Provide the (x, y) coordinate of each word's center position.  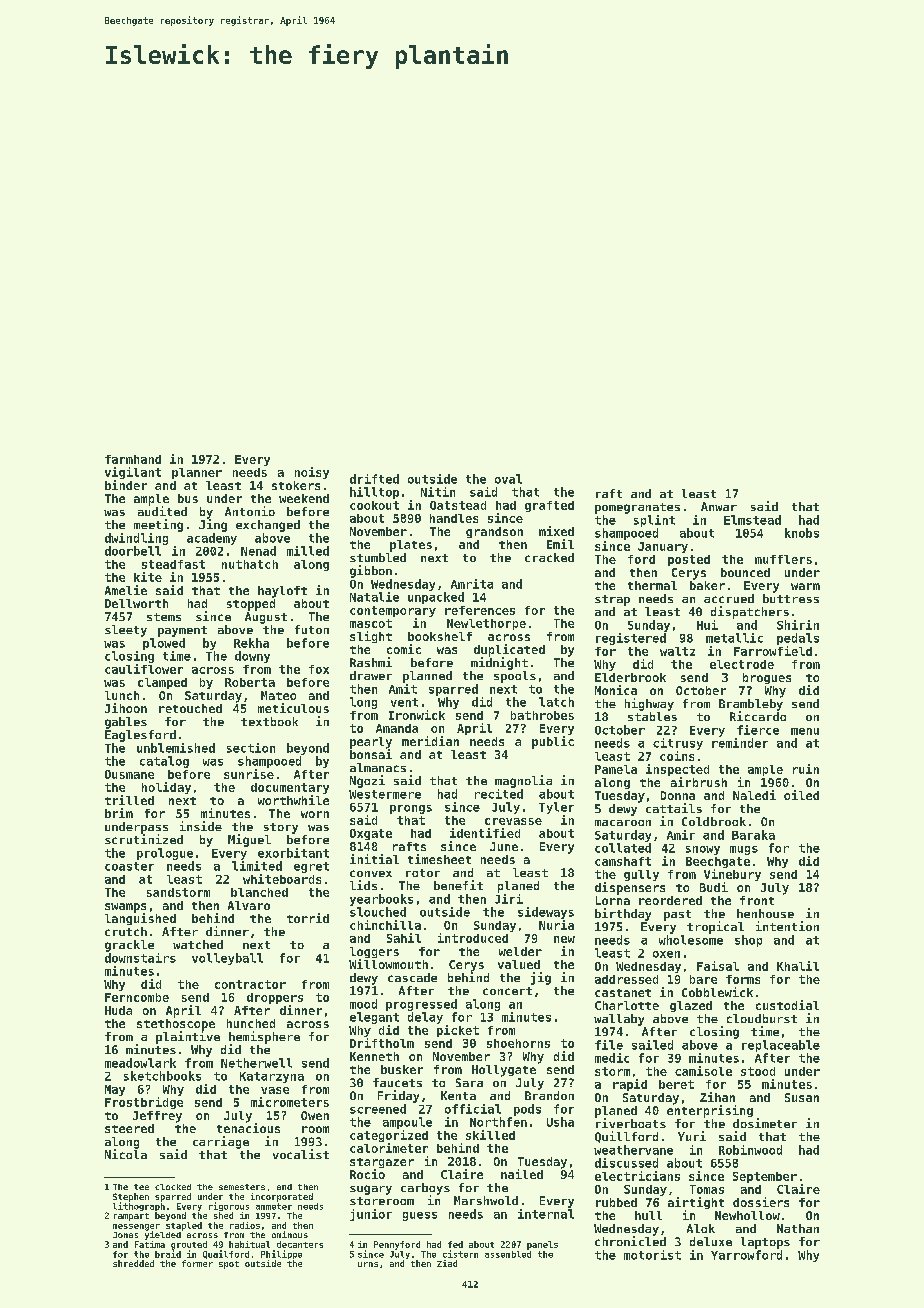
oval (508, 479)
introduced (473, 938)
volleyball (227, 959)
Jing (213, 525)
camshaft (623, 861)
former (197, 1263)
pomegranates (637, 508)
